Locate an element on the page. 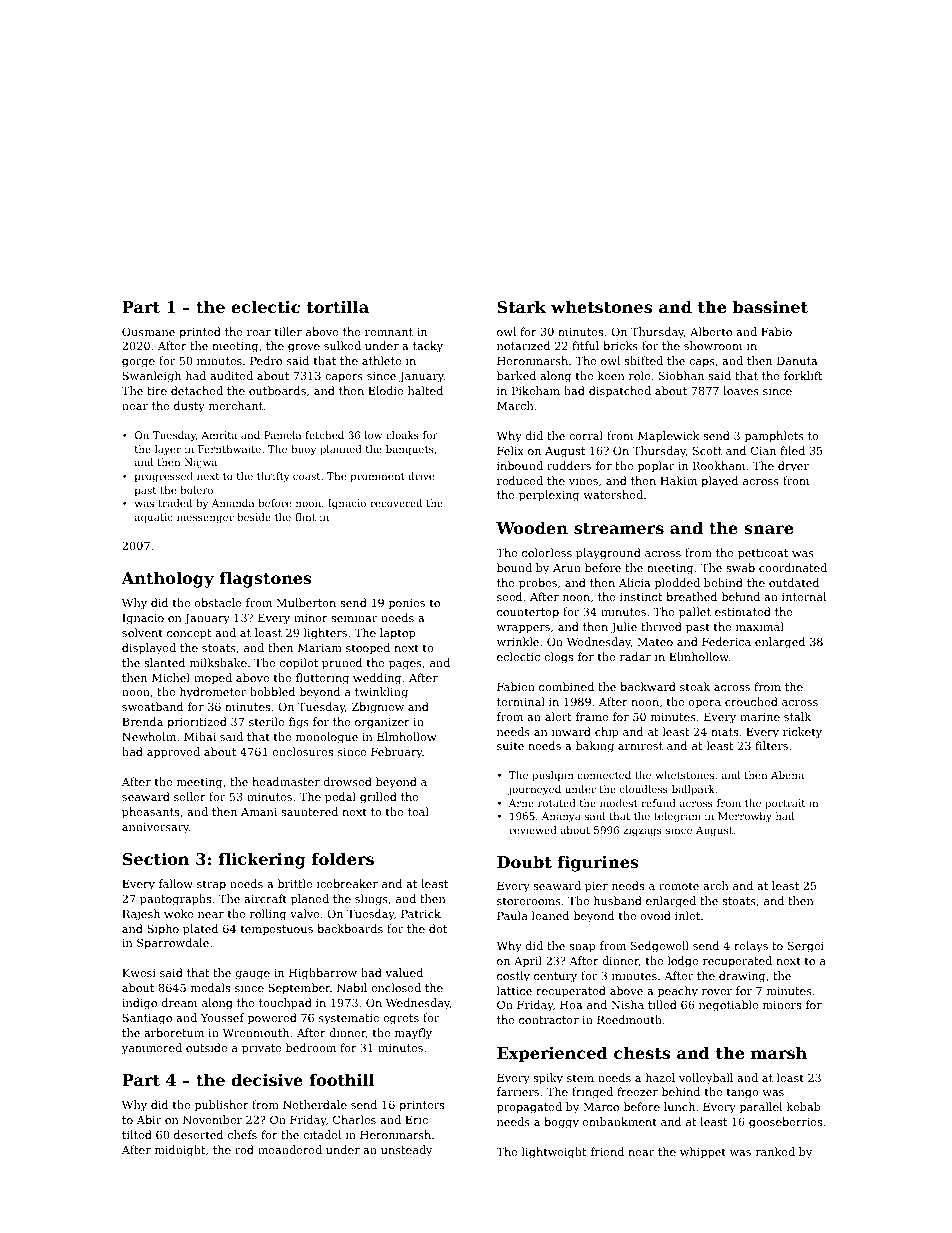 This page has width=952, height=1233. pallet is located at coordinates (695, 613).
